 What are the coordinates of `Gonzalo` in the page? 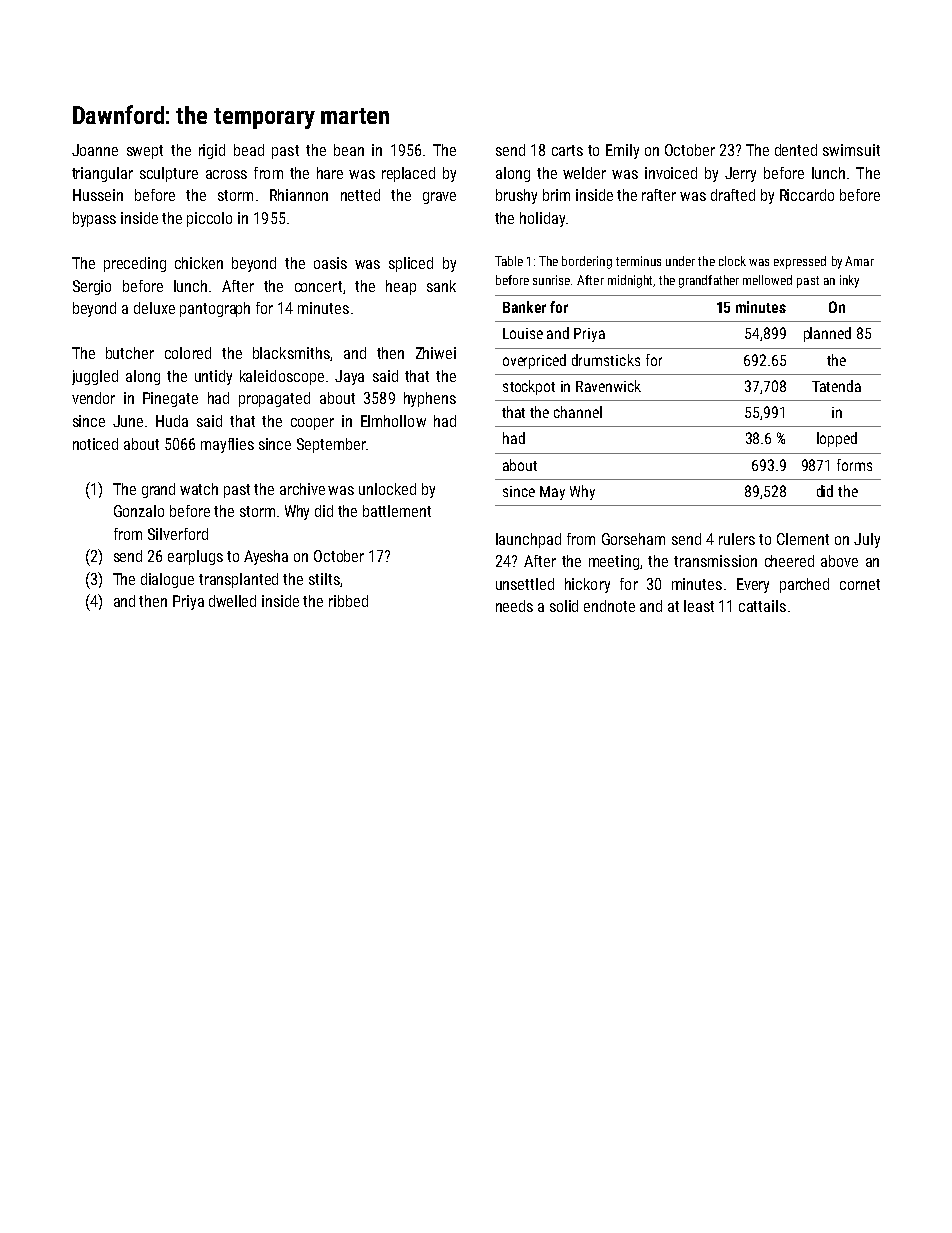 It's located at (139, 511).
